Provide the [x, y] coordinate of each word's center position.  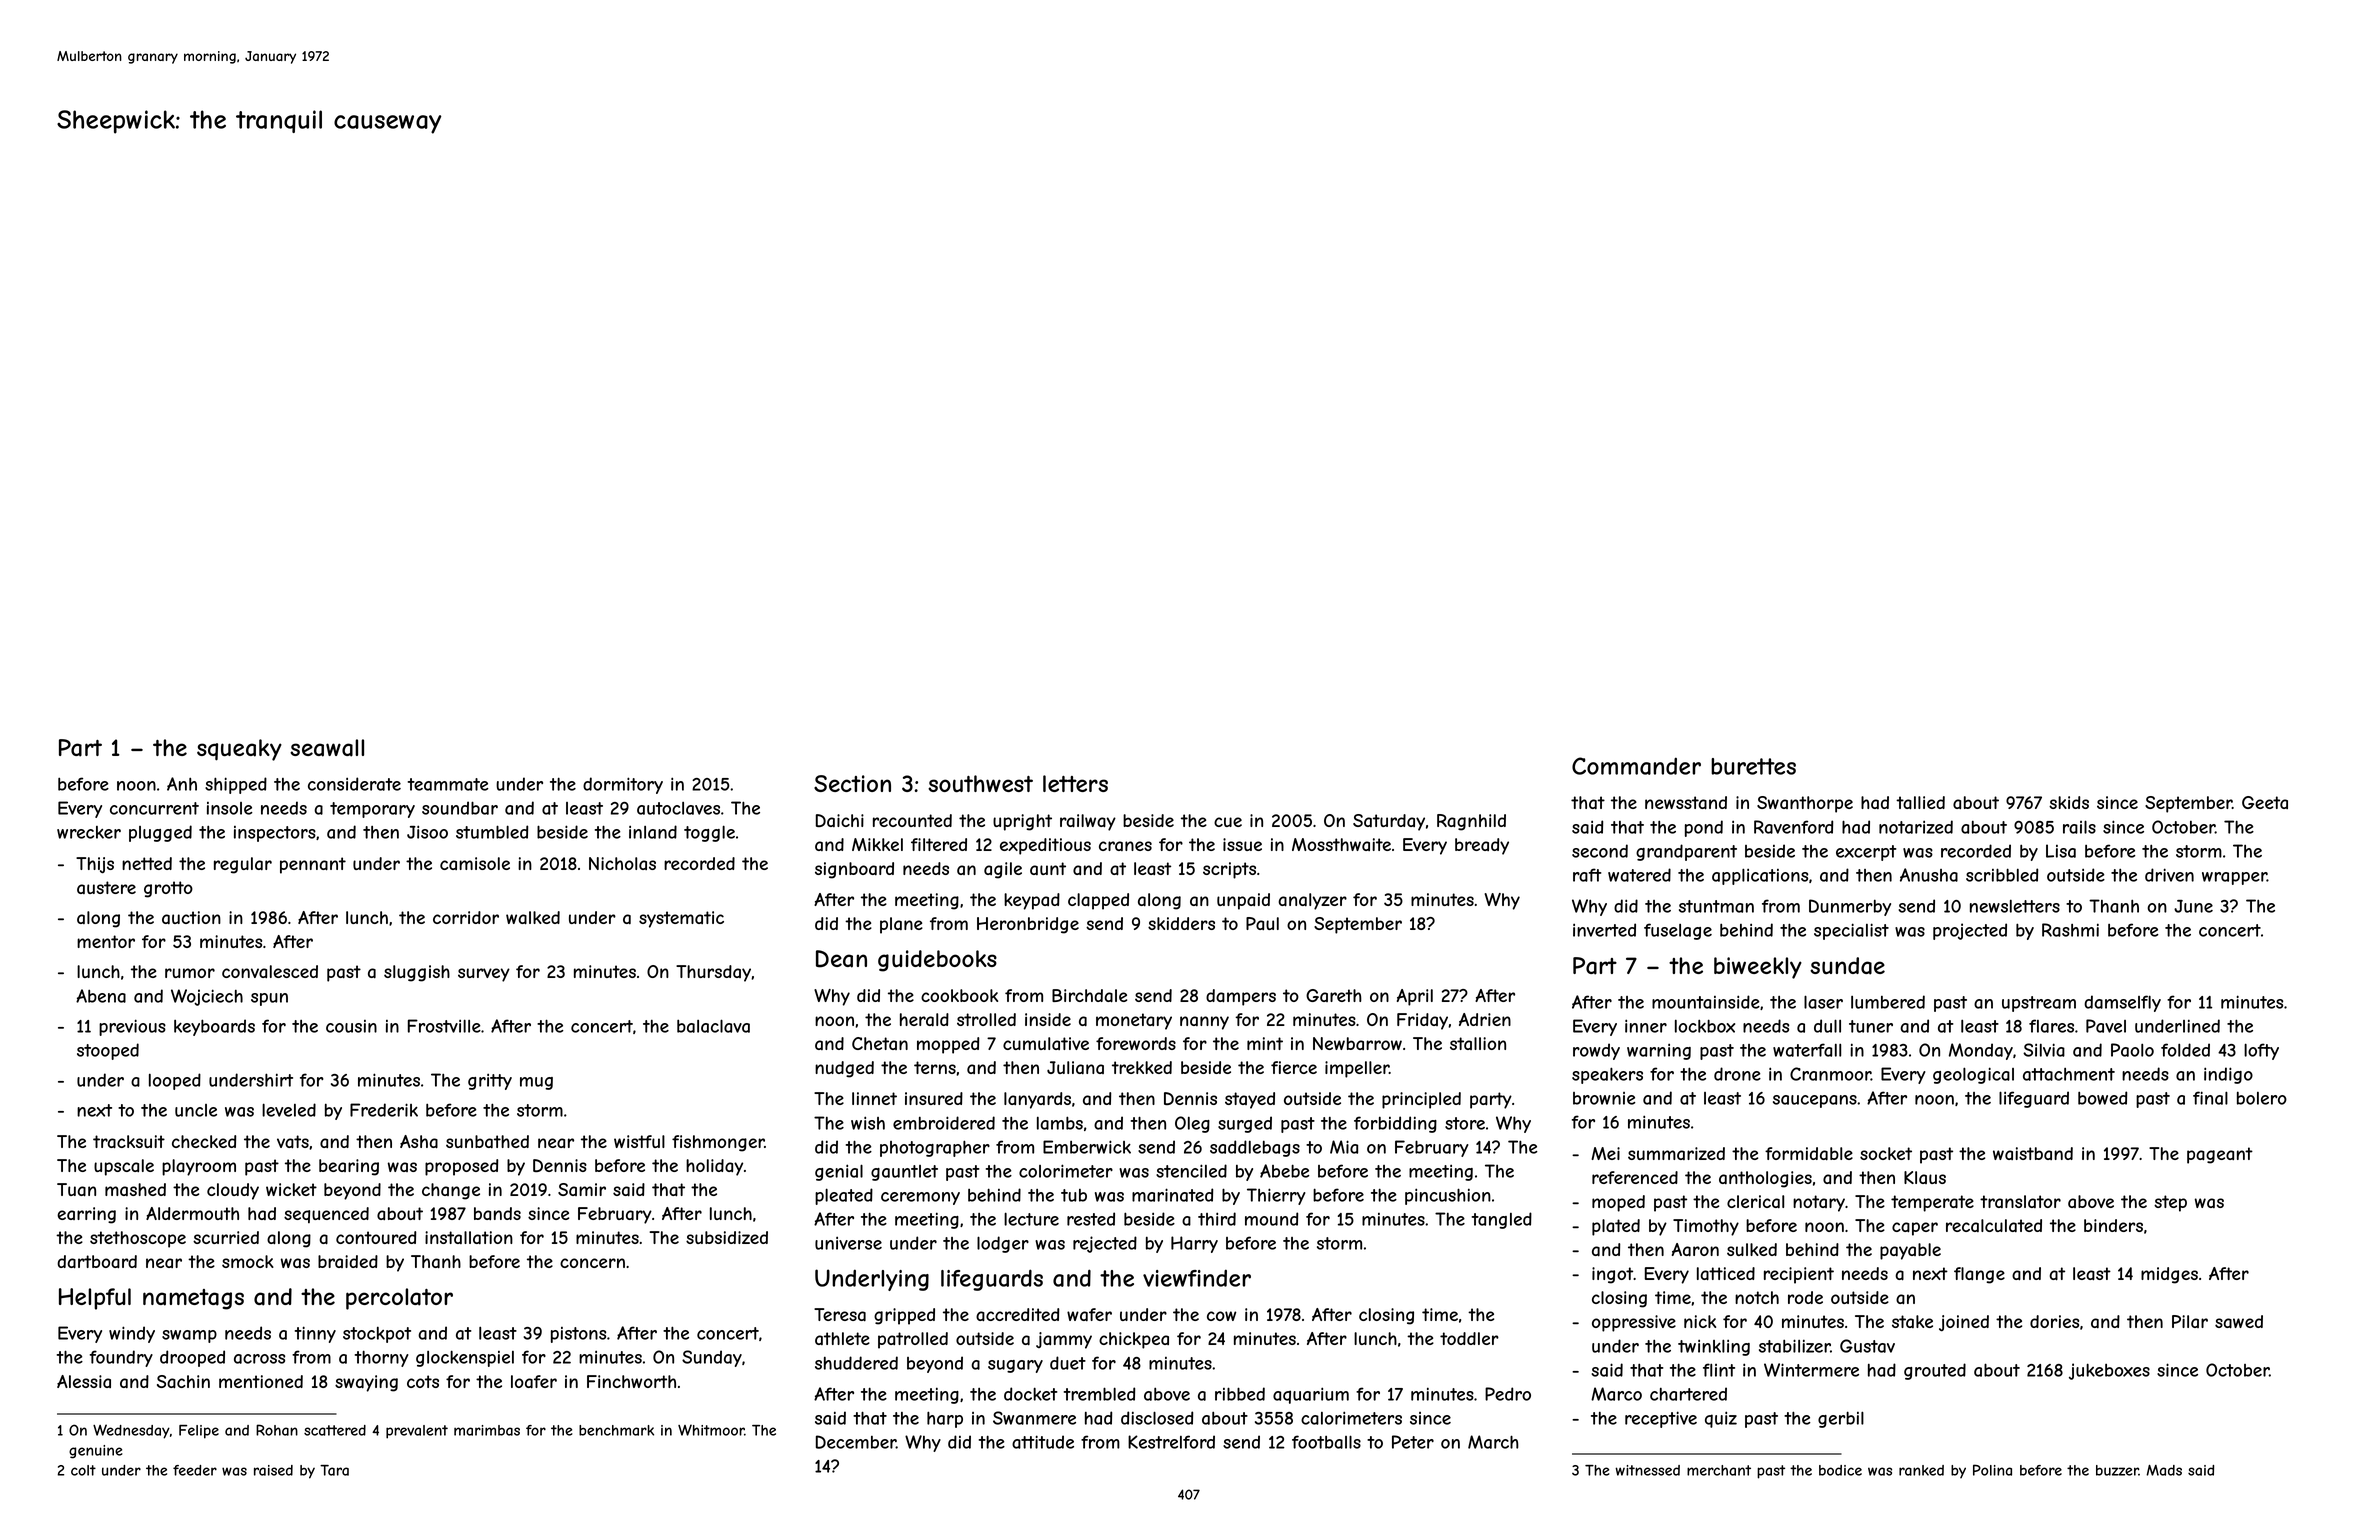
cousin [351, 1026]
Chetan [880, 1043]
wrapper [2234, 878]
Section [852, 783]
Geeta [2265, 802]
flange [1979, 1275]
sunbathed [487, 1141]
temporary [372, 810]
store [1465, 1123]
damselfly [2122, 1003]
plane [901, 925]
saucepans [1815, 1101]
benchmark [616, 1430]
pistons [578, 1335]
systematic [681, 919]
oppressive [1634, 1323]
